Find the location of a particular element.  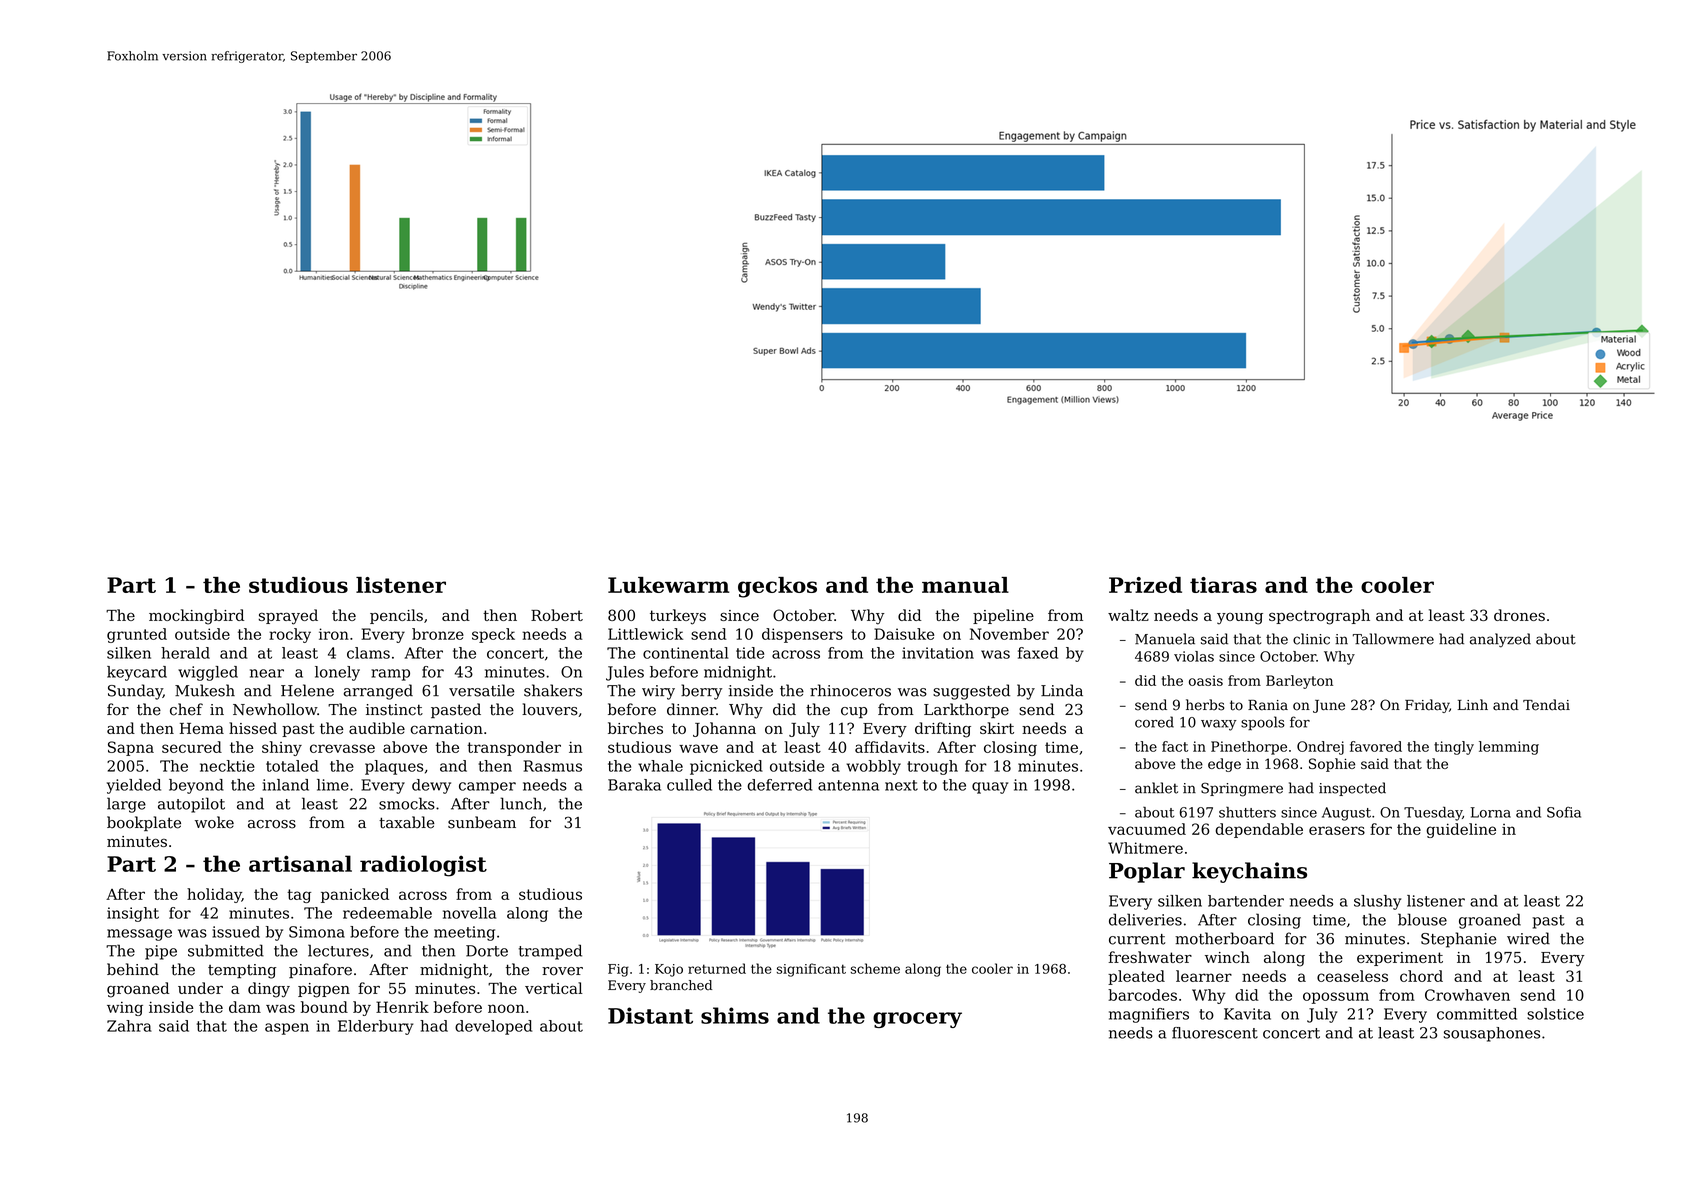

inspected is located at coordinates (1352, 789).
